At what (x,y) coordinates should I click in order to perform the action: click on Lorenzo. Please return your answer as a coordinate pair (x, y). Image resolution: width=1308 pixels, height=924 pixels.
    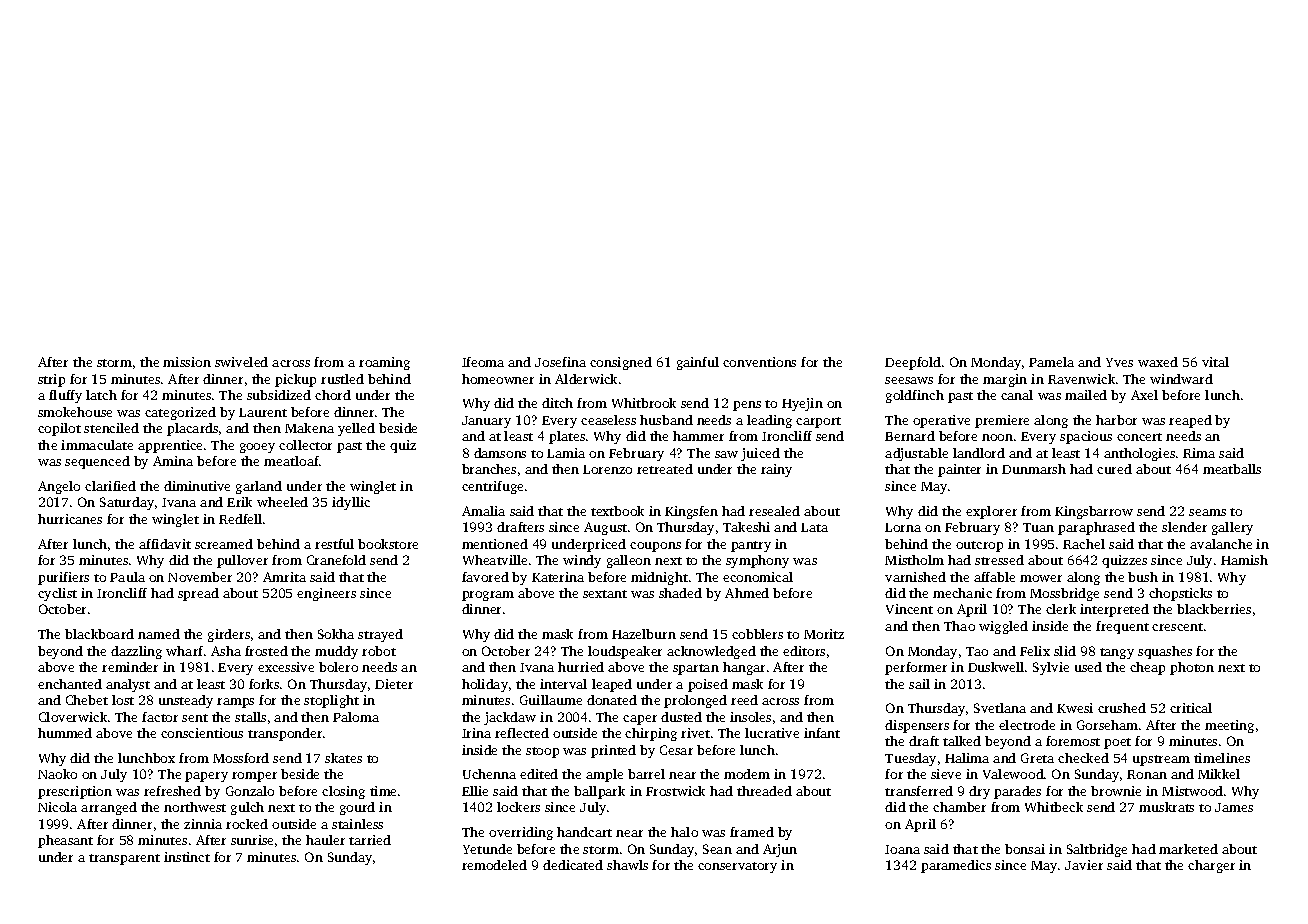
    Looking at the image, I should click on (607, 469).
